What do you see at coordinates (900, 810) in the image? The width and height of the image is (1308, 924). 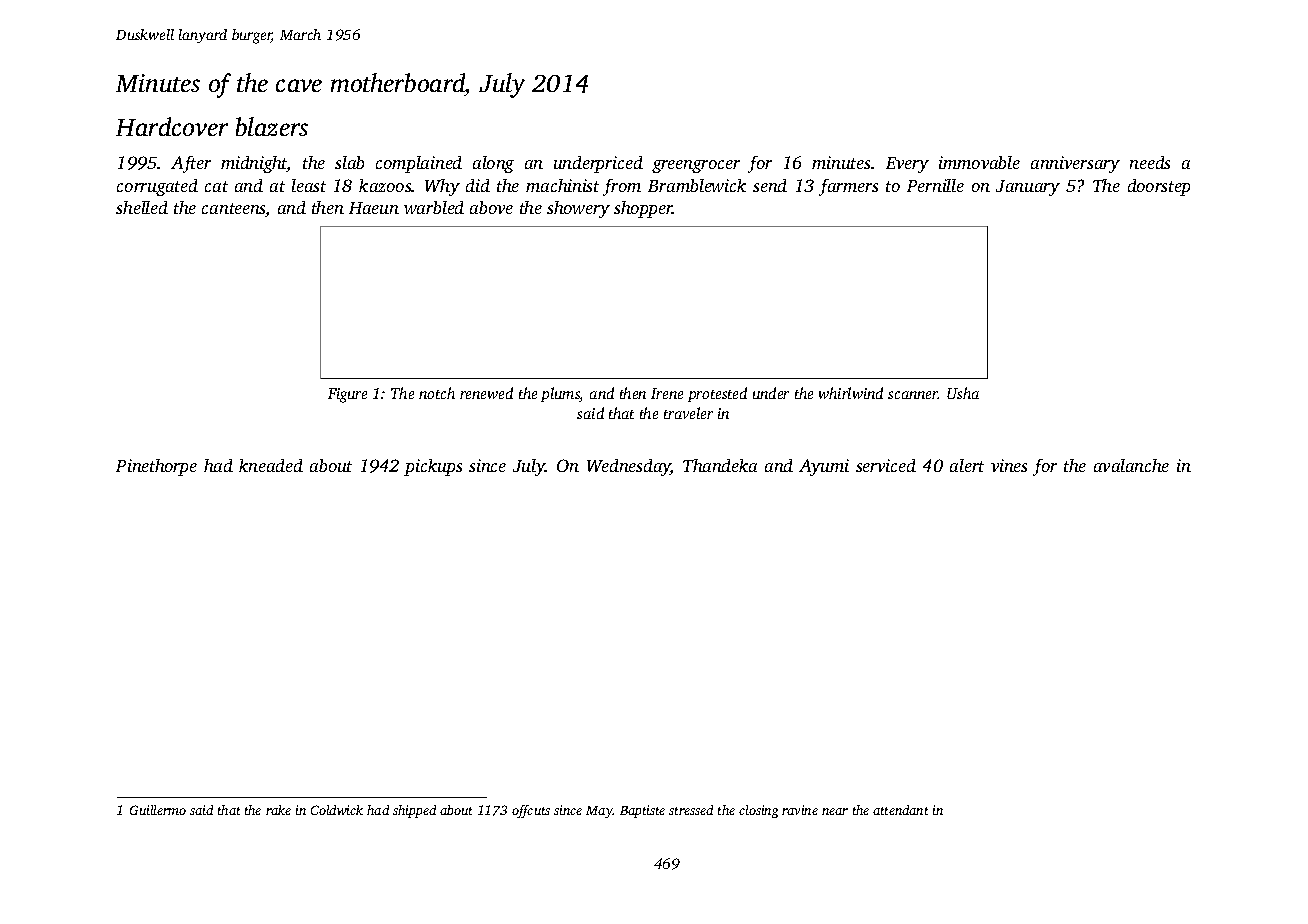 I see `attendant` at bounding box center [900, 810].
